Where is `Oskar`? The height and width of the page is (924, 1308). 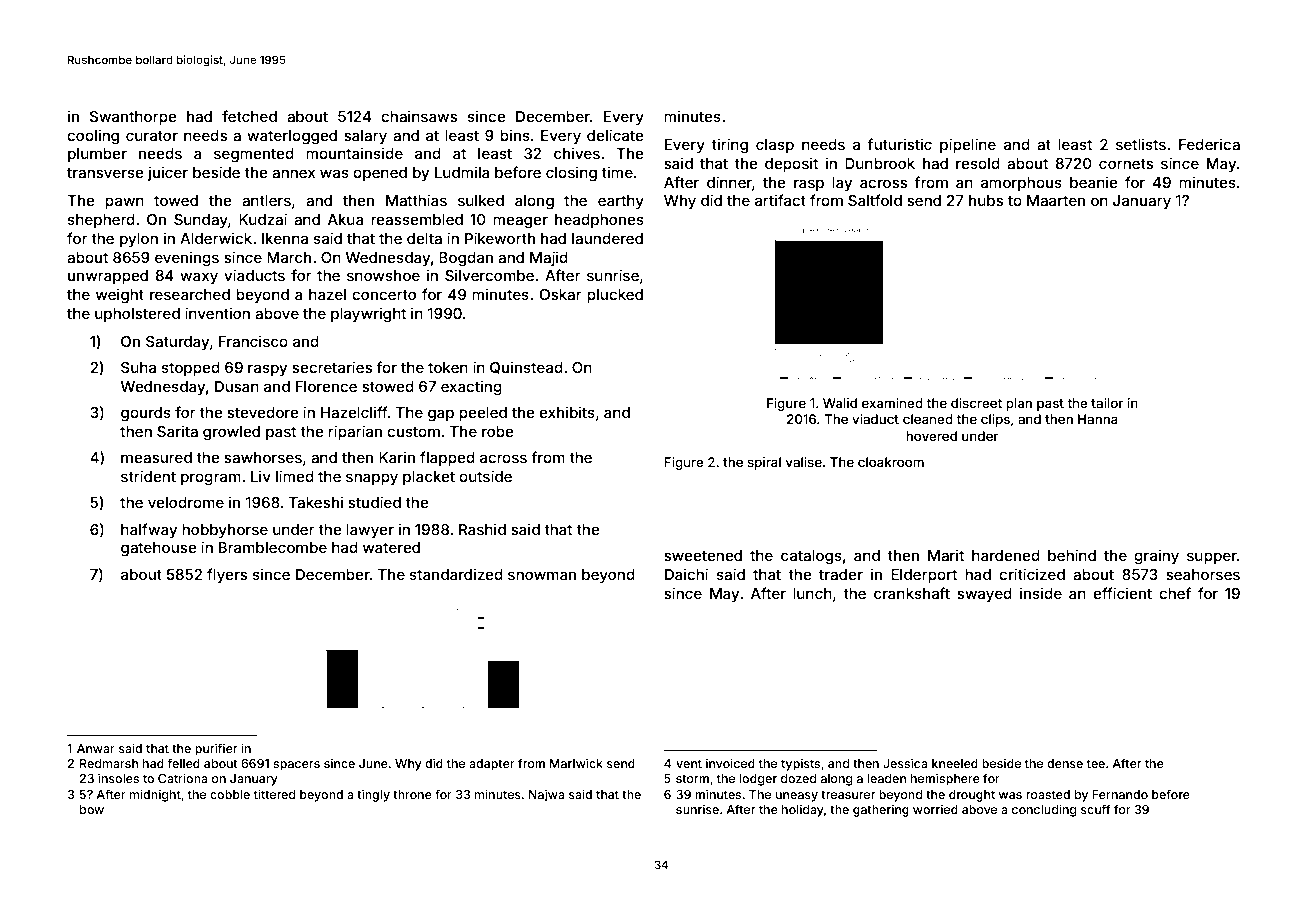
Oskar is located at coordinates (560, 294).
